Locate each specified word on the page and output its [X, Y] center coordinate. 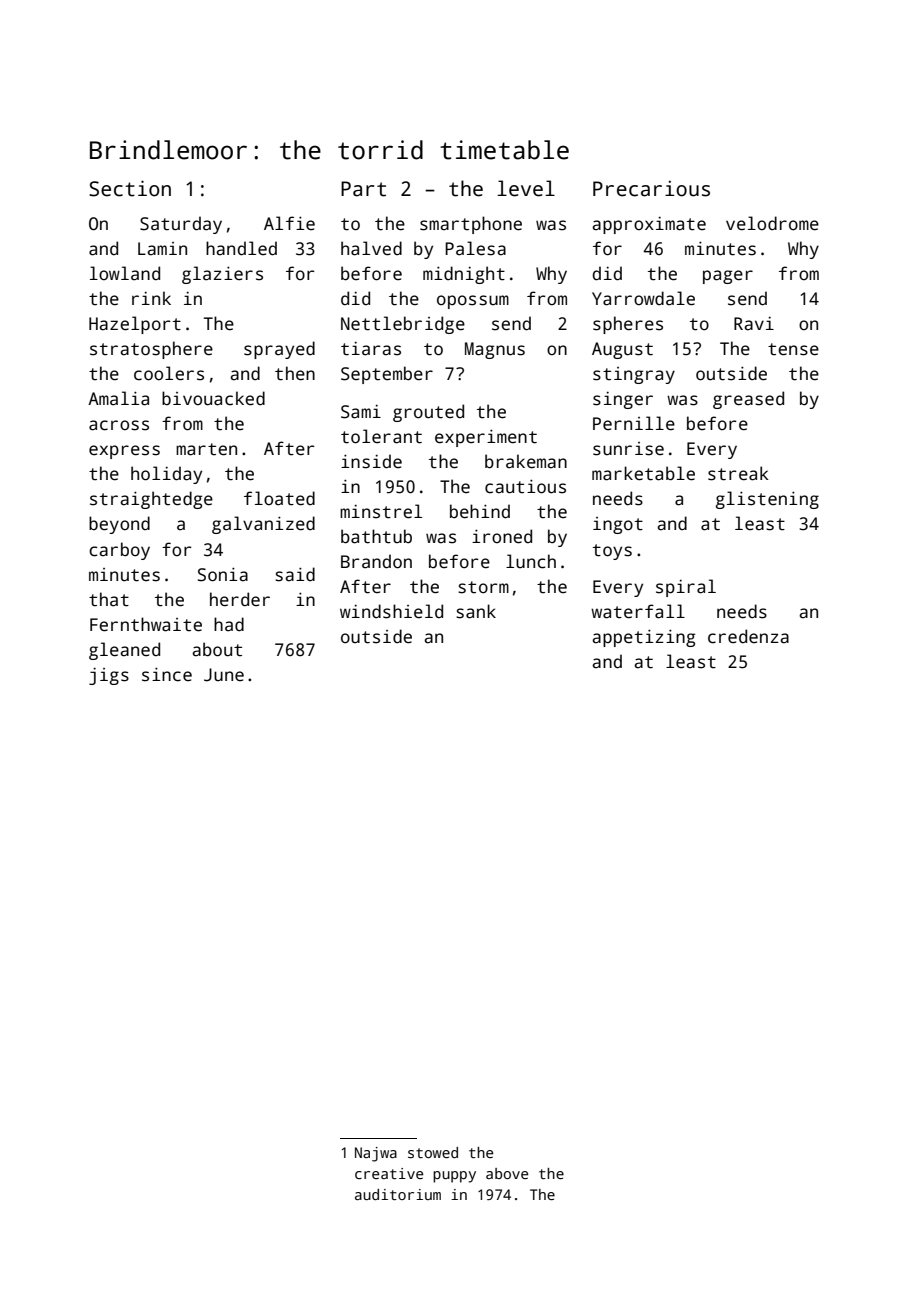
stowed [433, 1152]
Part [363, 189]
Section [130, 188]
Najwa [376, 1154]
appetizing [643, 638]
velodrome [772, 223]
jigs [109, 676]
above [507, 1173]
